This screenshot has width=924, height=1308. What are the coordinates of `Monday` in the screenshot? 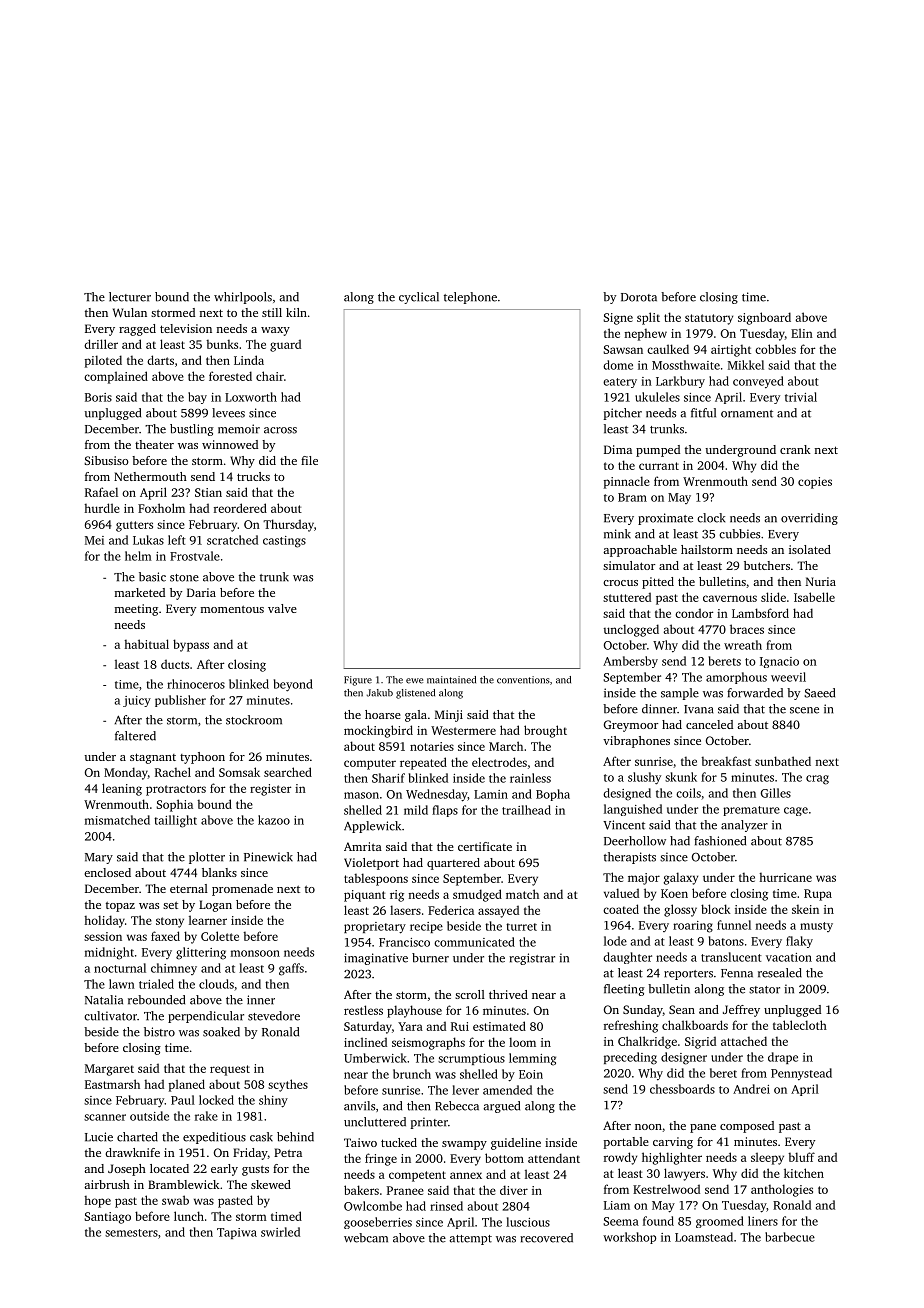 It's located at (126, 773).
